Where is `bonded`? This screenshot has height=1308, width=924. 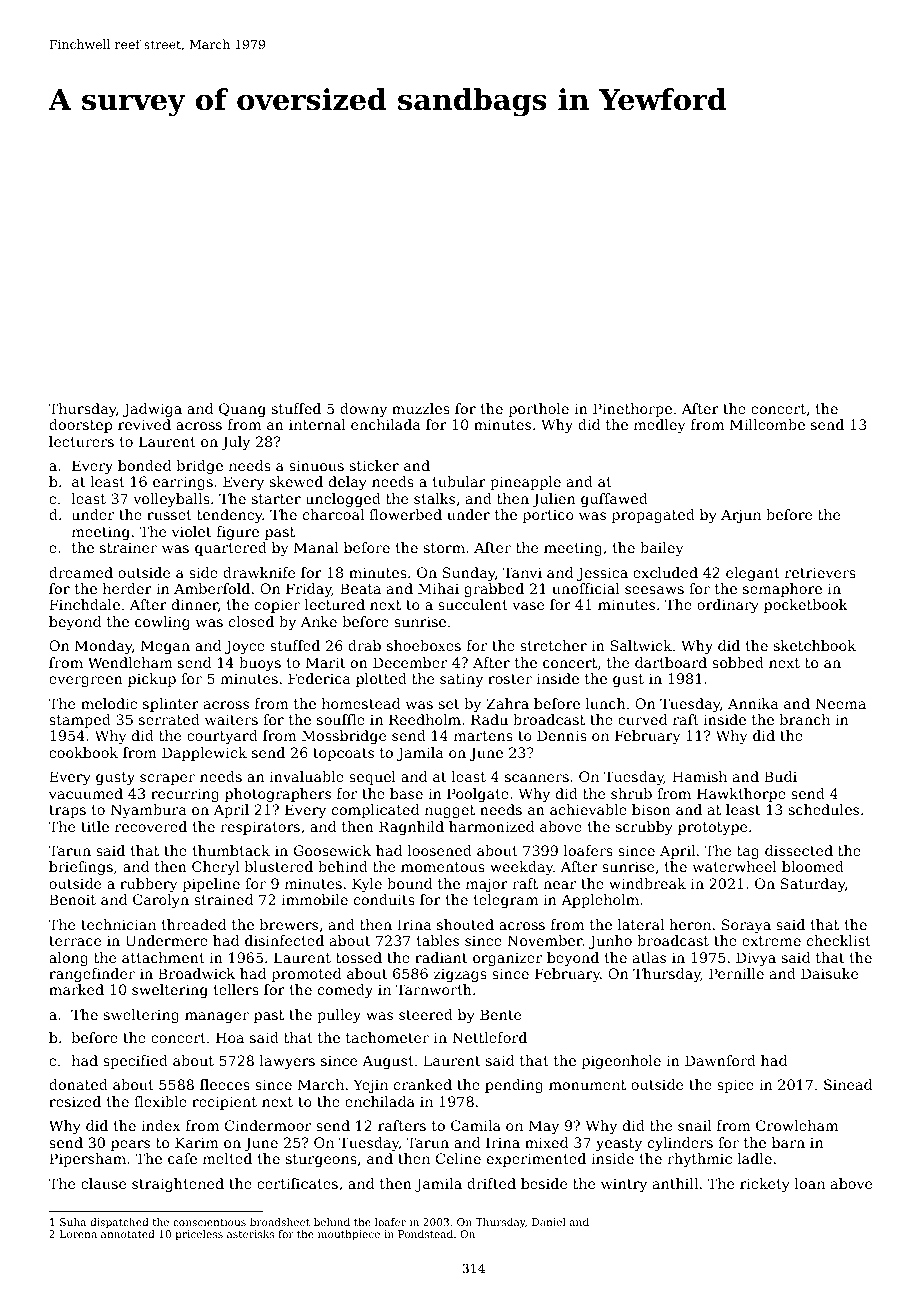 bonded is located at coordinates (144, 465).
